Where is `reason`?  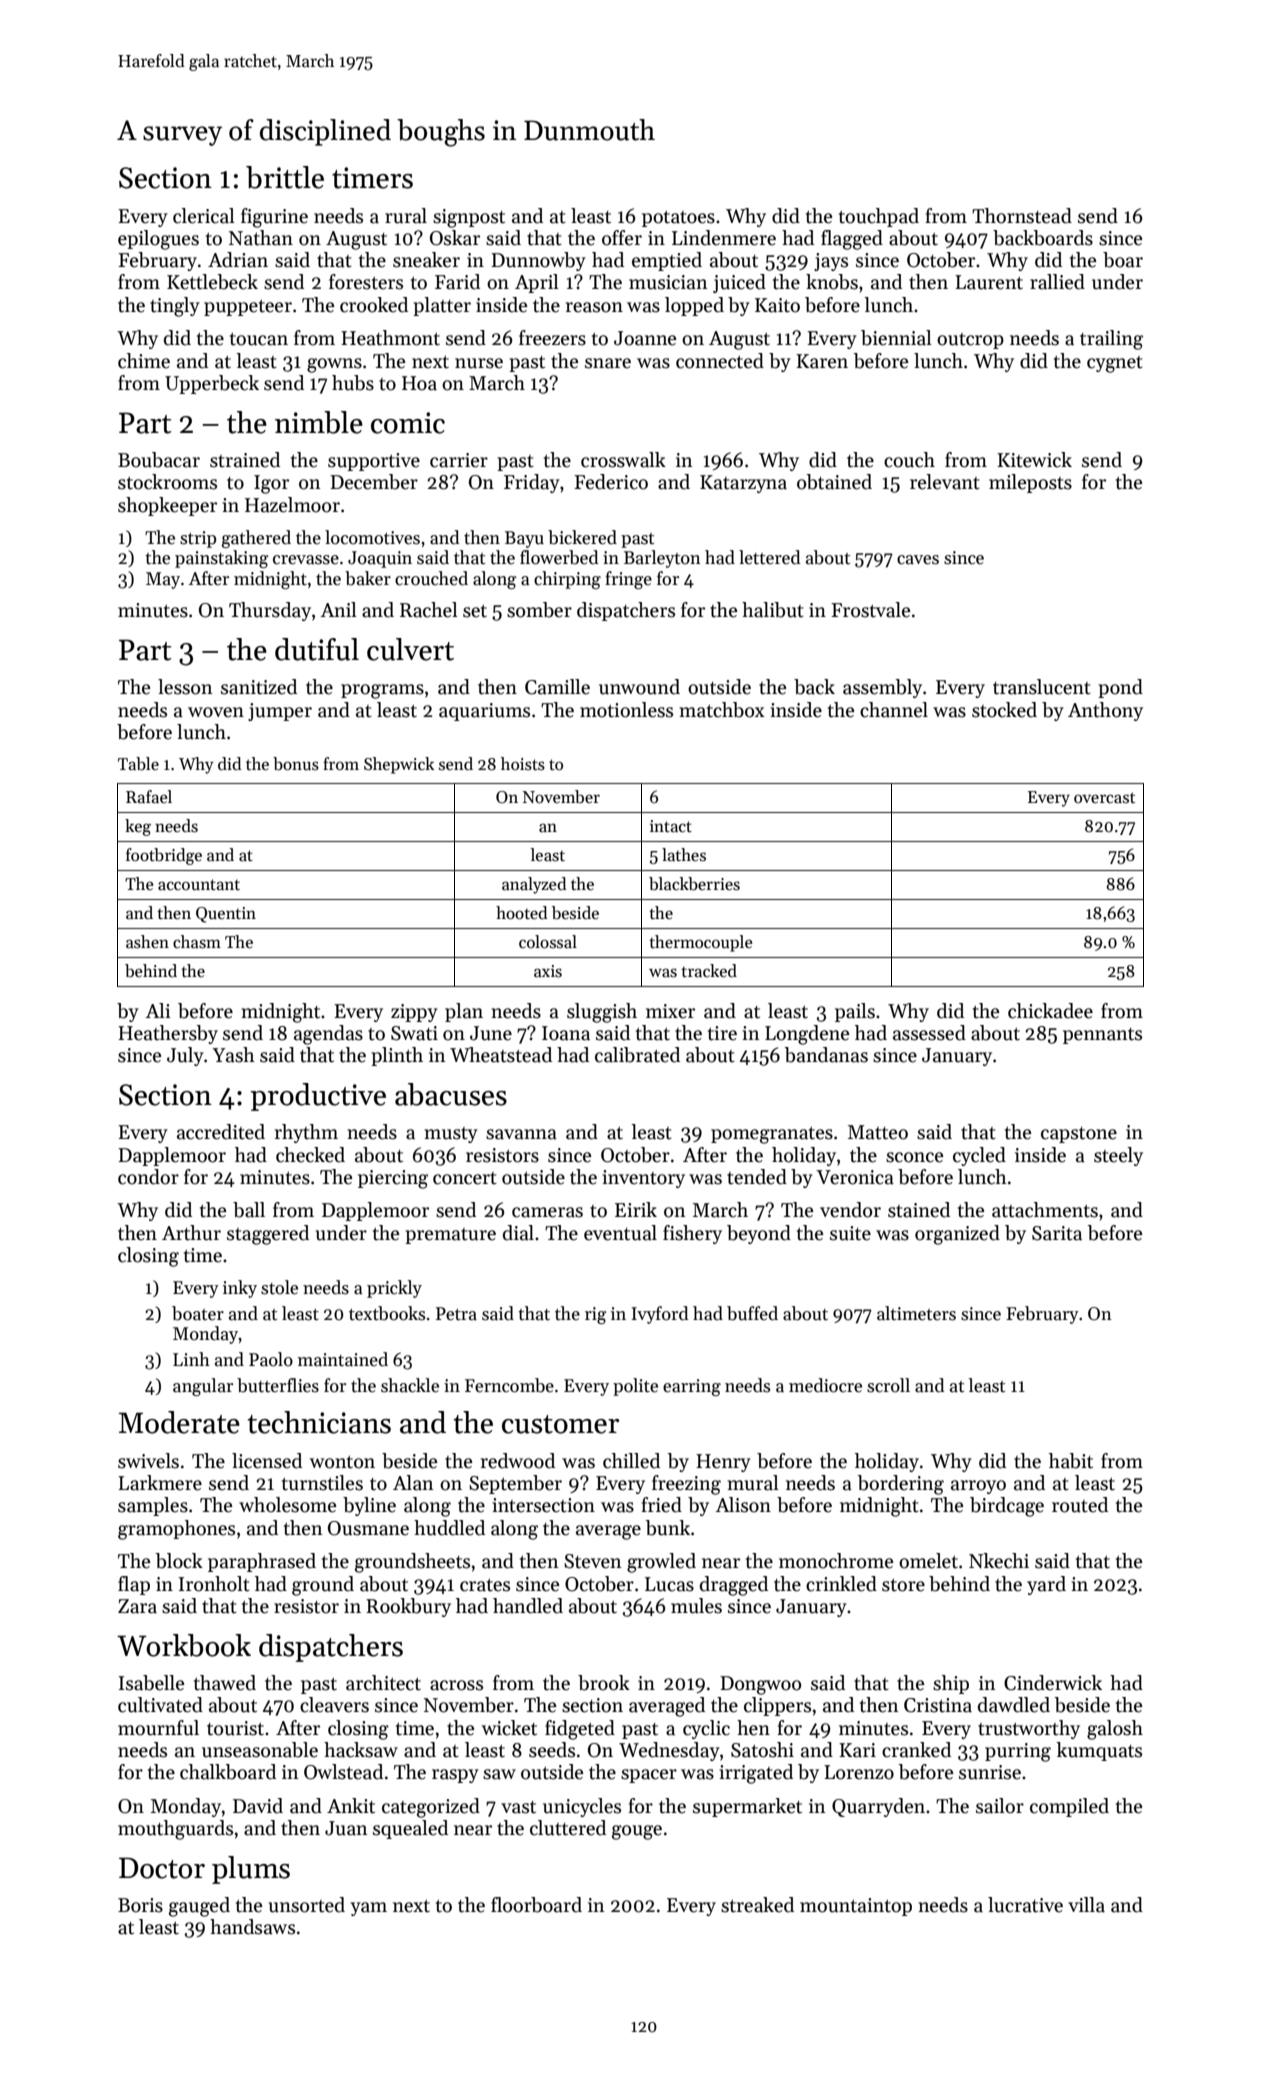 reason is located at coordinates (594, 307).
